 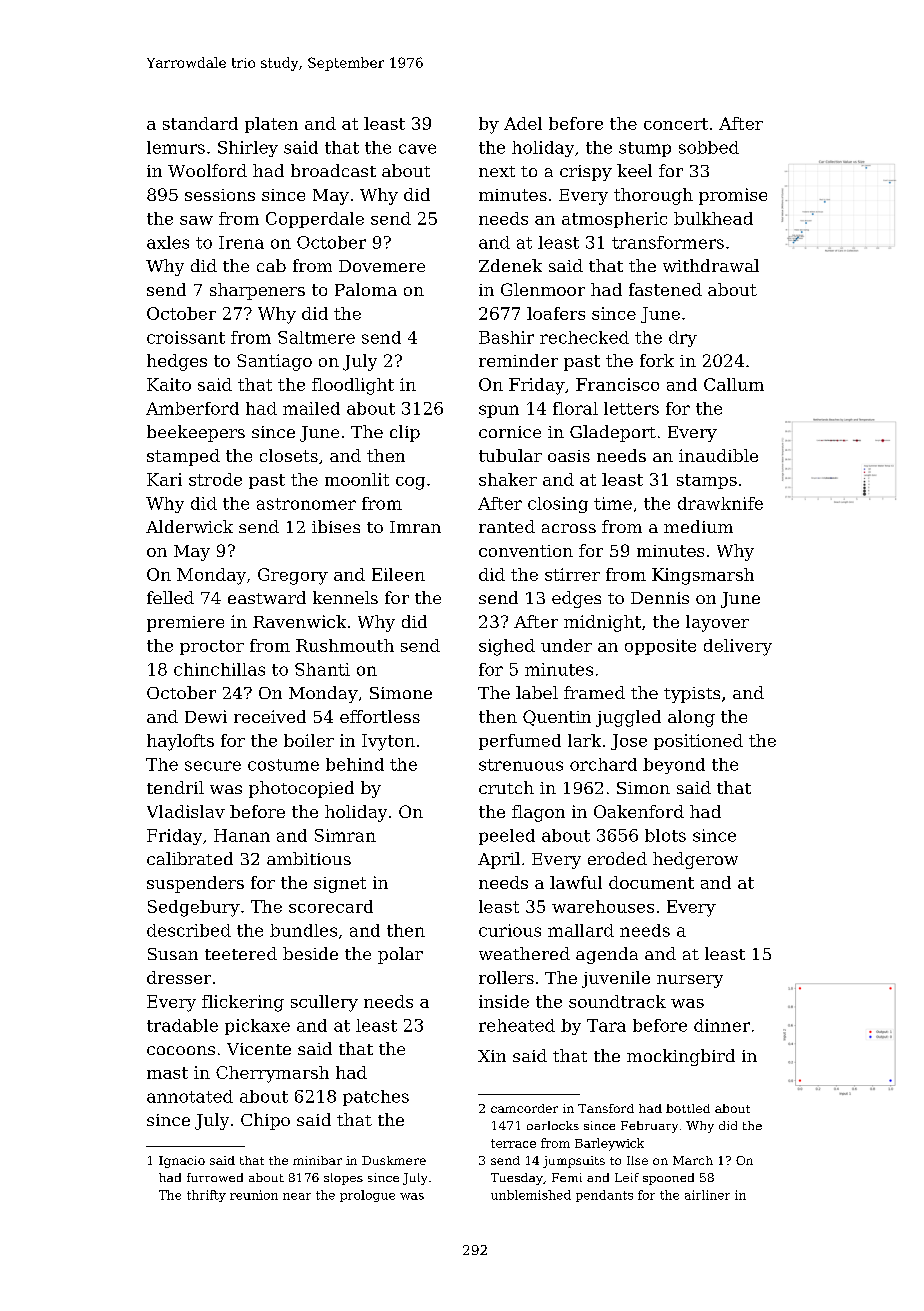 I want to click on Francisco, so click(x=617, y=384).
